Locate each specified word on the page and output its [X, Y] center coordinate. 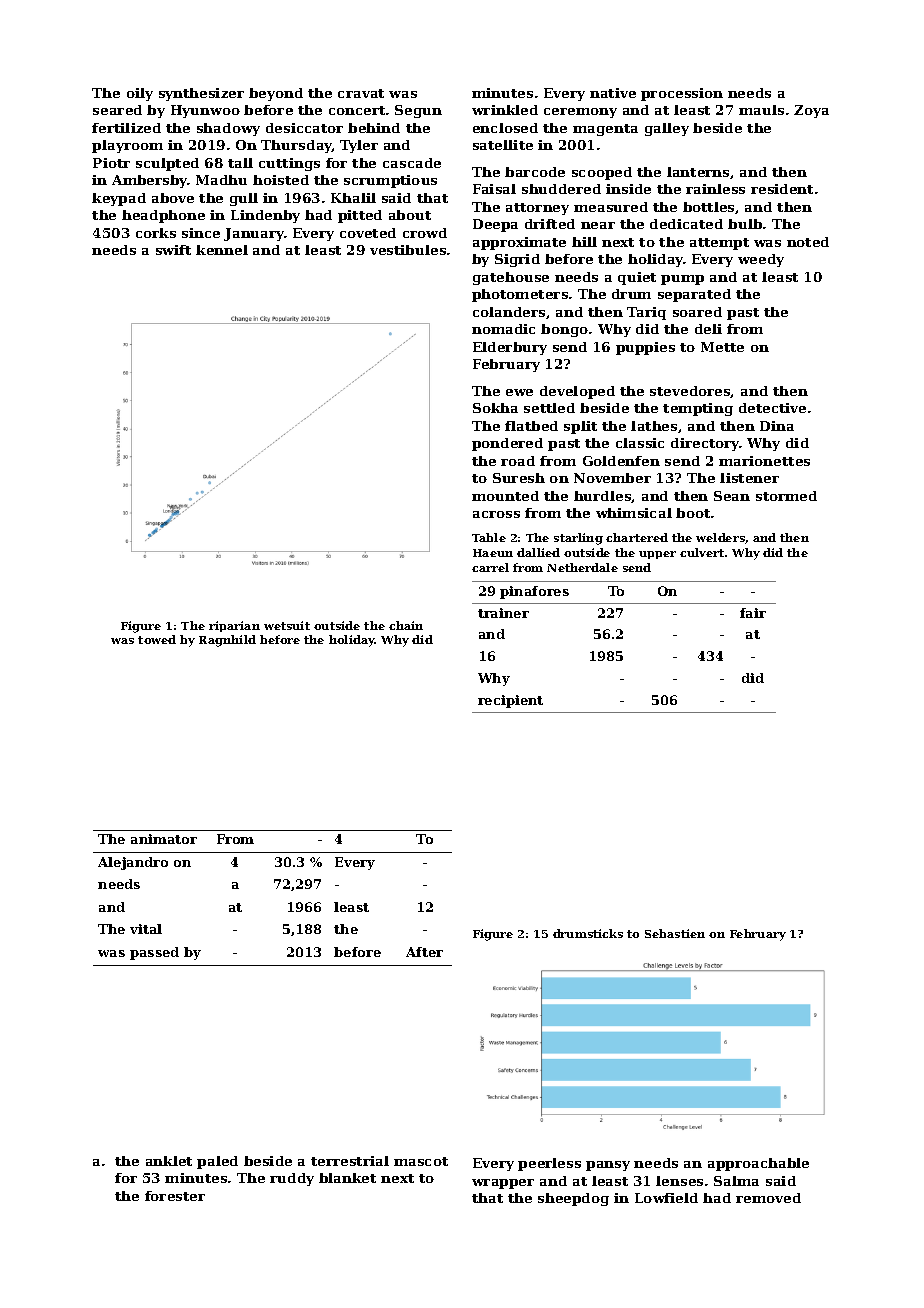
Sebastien [675, 933]
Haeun [493, 553]
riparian [234, 626]
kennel [222, 250]
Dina [777, 426]
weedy [761, 260]
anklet [169, 1161]
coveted [368, 233]
